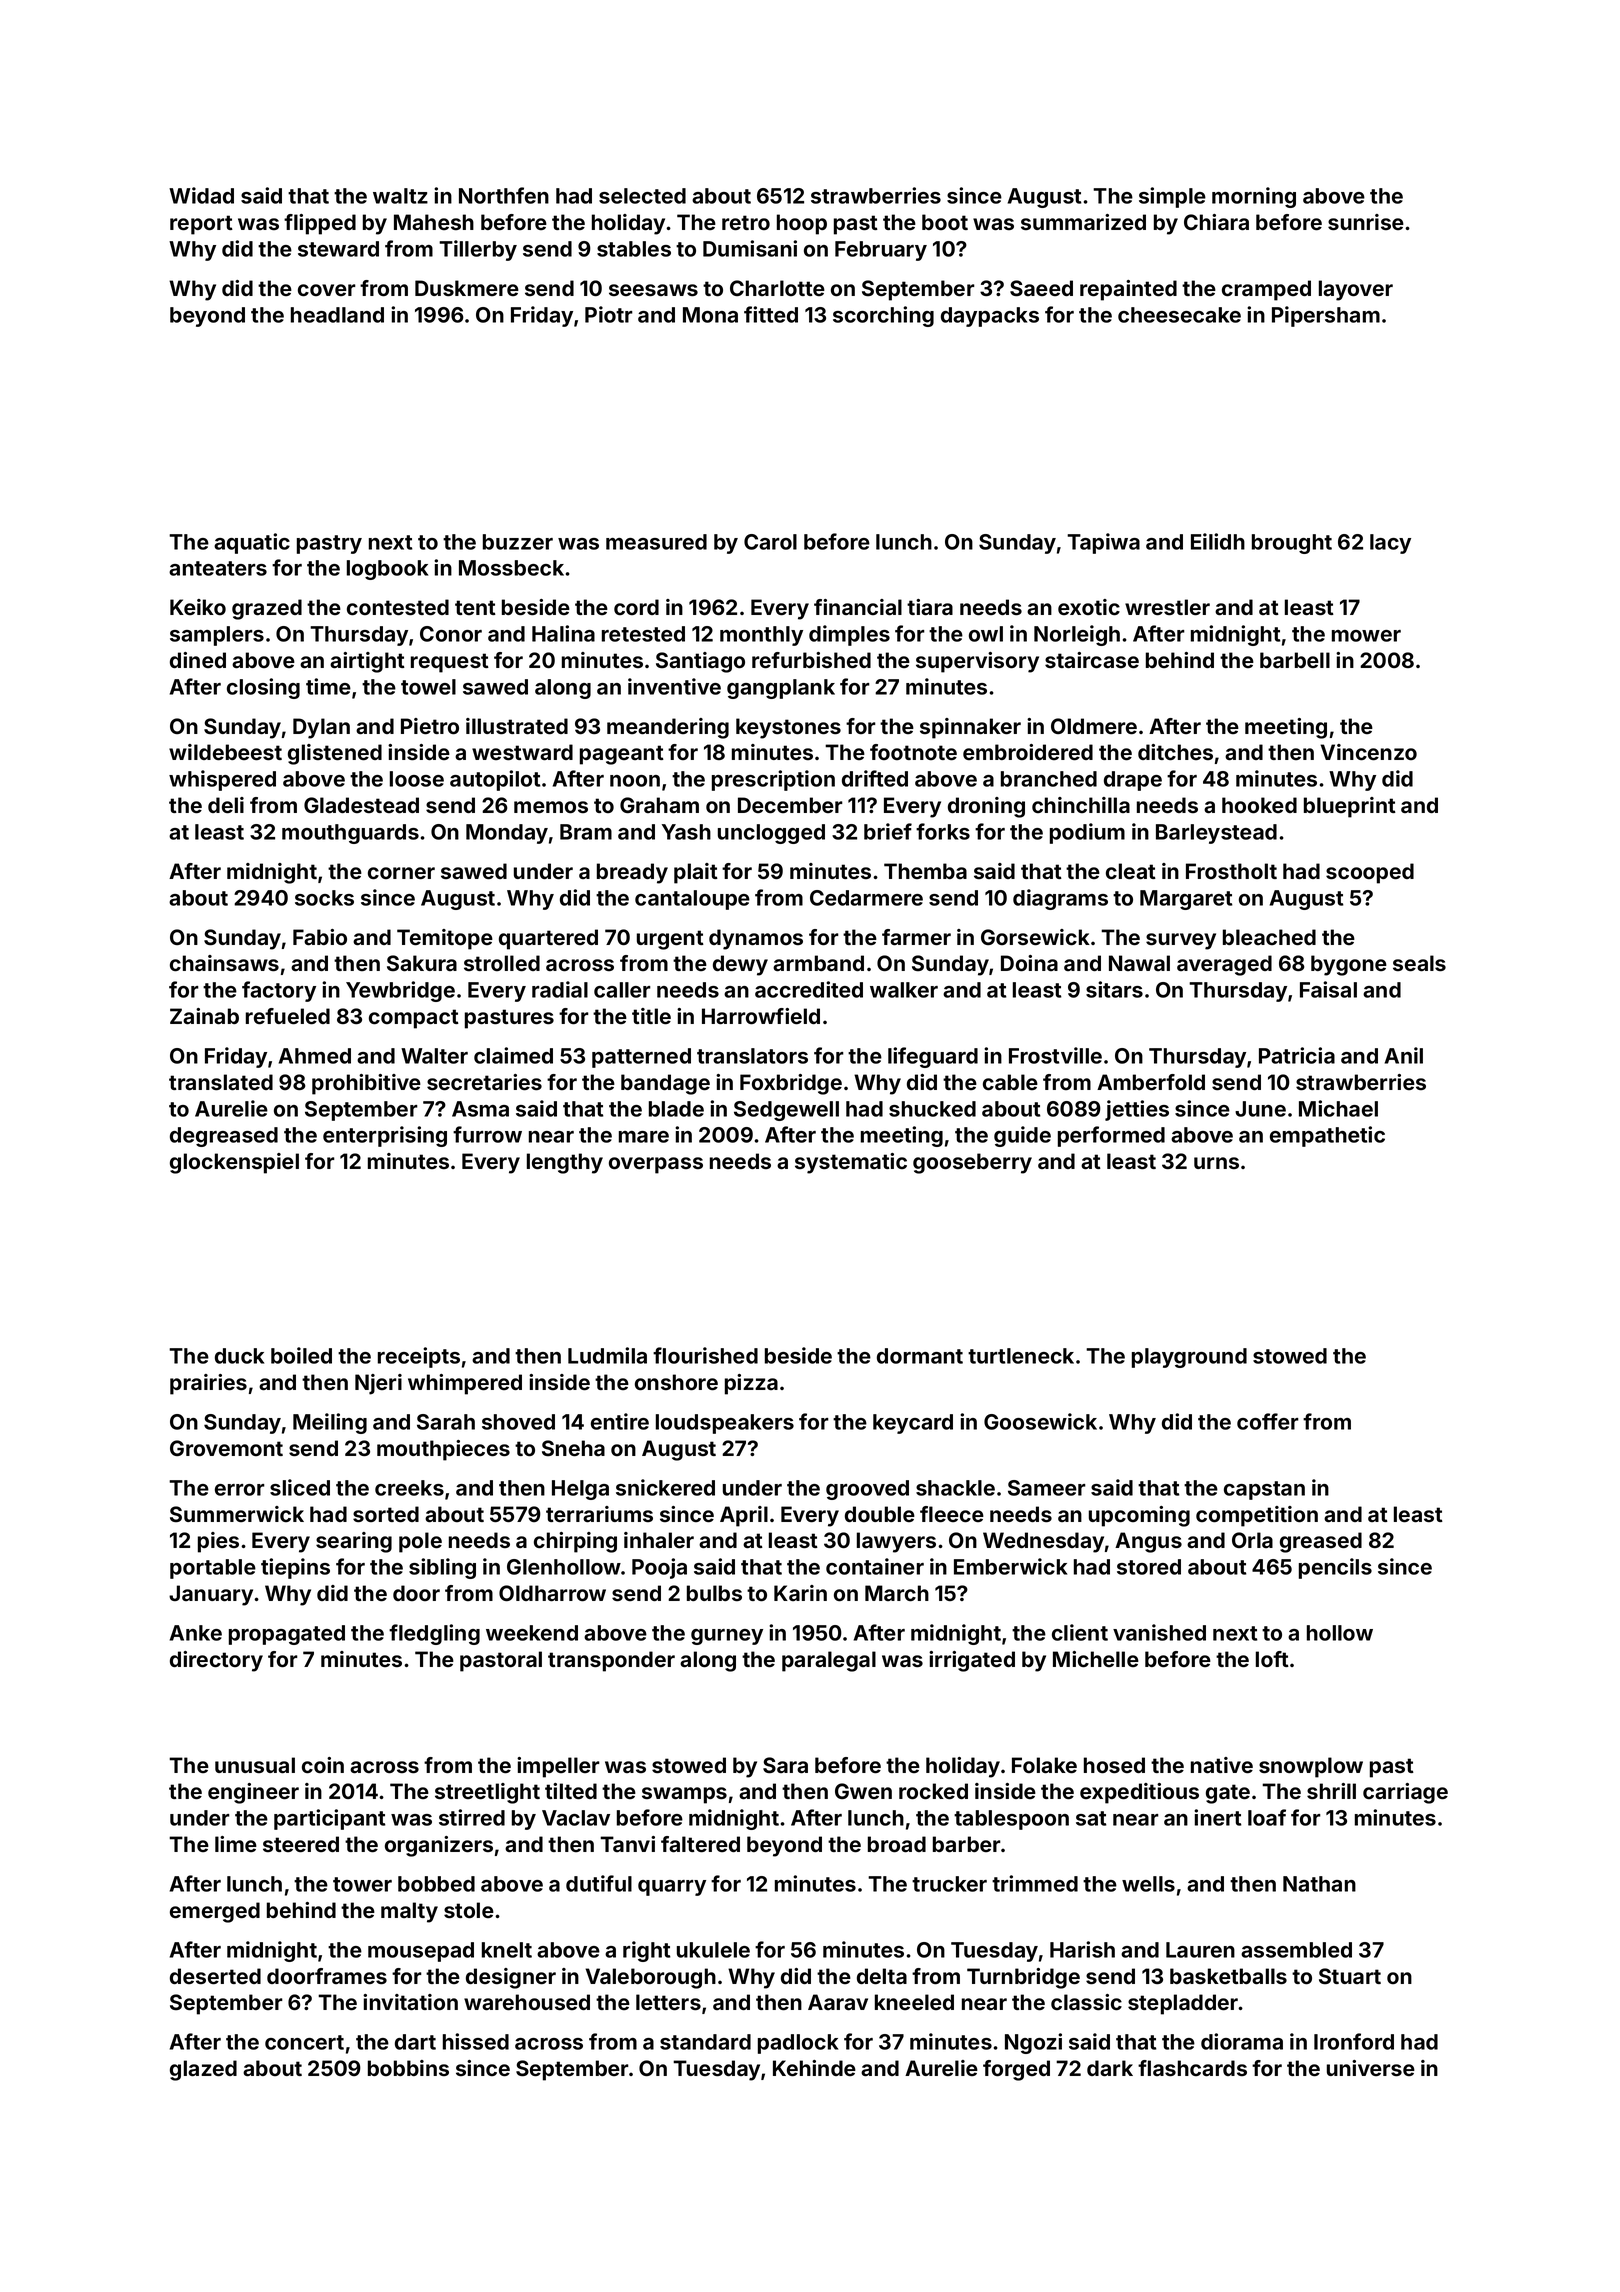 The image size is (1620, 2292). I want to click on armband, so click(818, 963).
